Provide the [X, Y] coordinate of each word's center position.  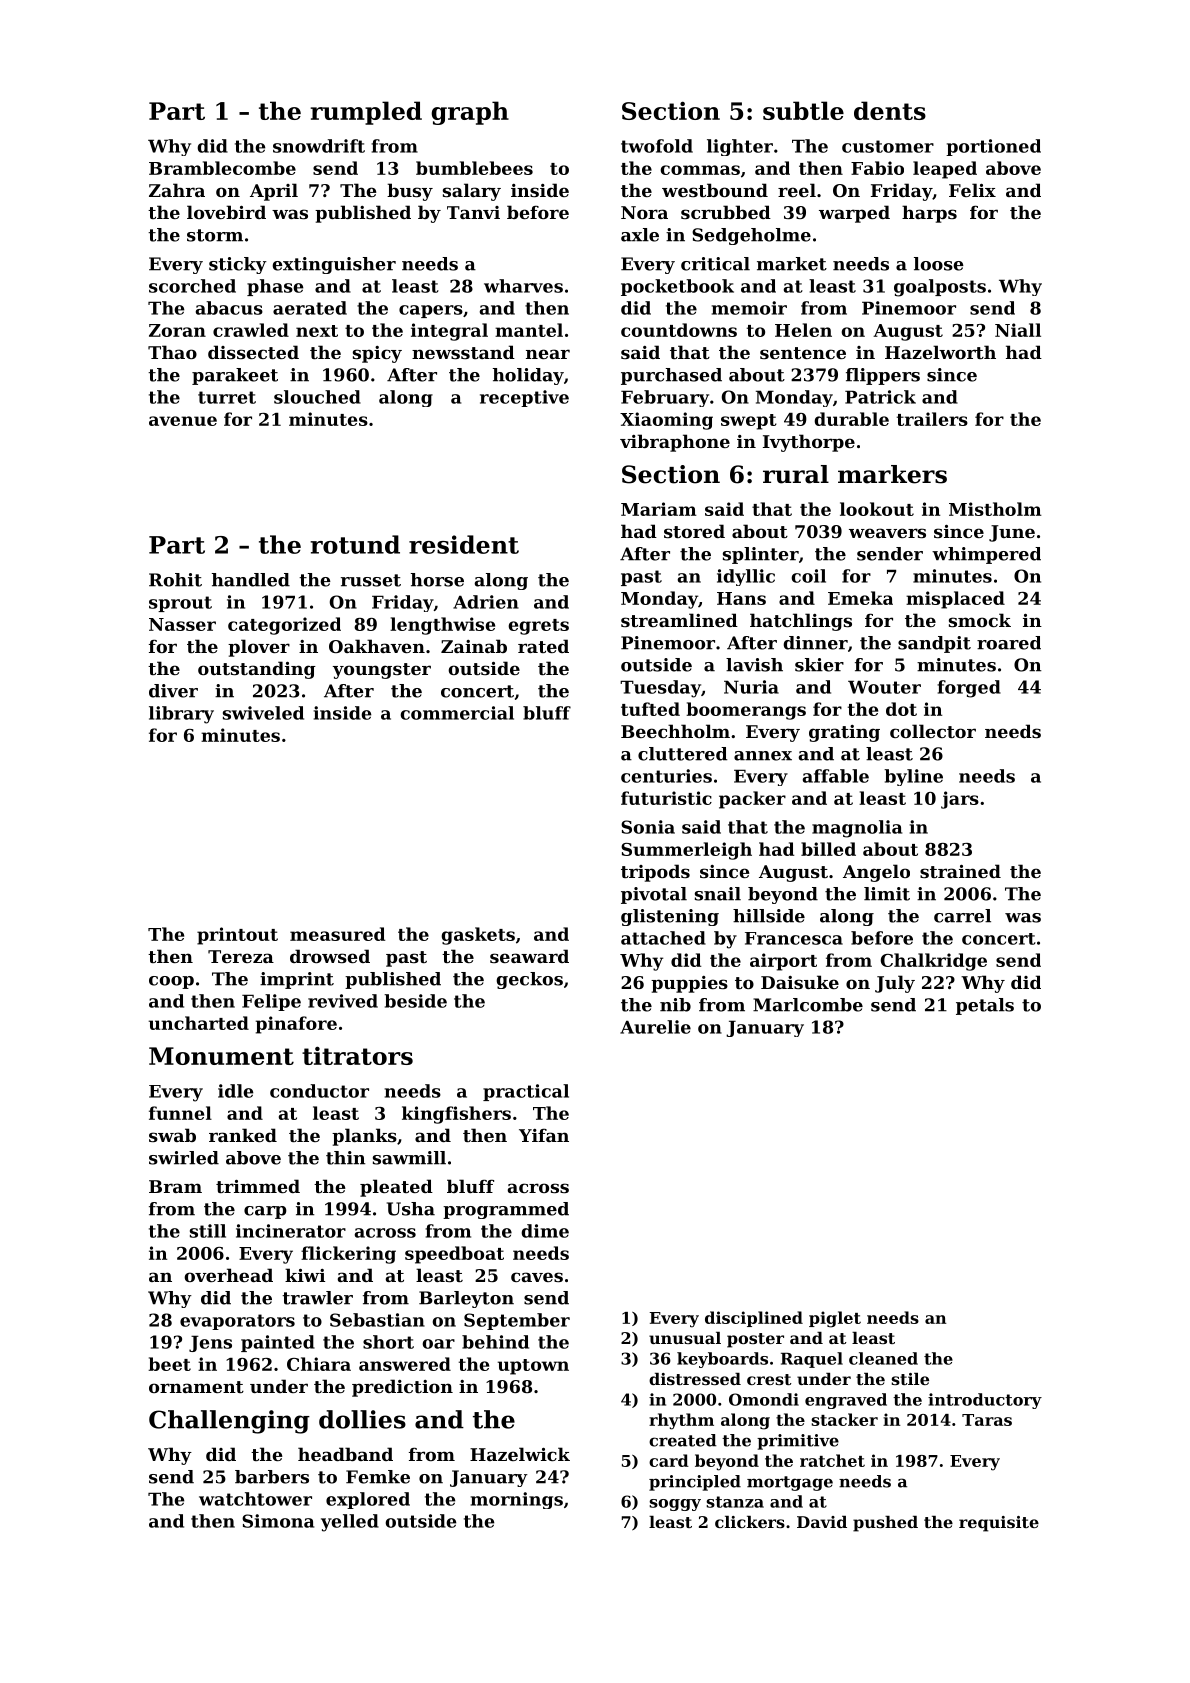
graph [470, 113]
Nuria [751, 687]
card [669, 1460]
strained [960, 871]
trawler [317, 1298]
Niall [1018, 330]
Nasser [182, 624]
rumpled [366, 113]
